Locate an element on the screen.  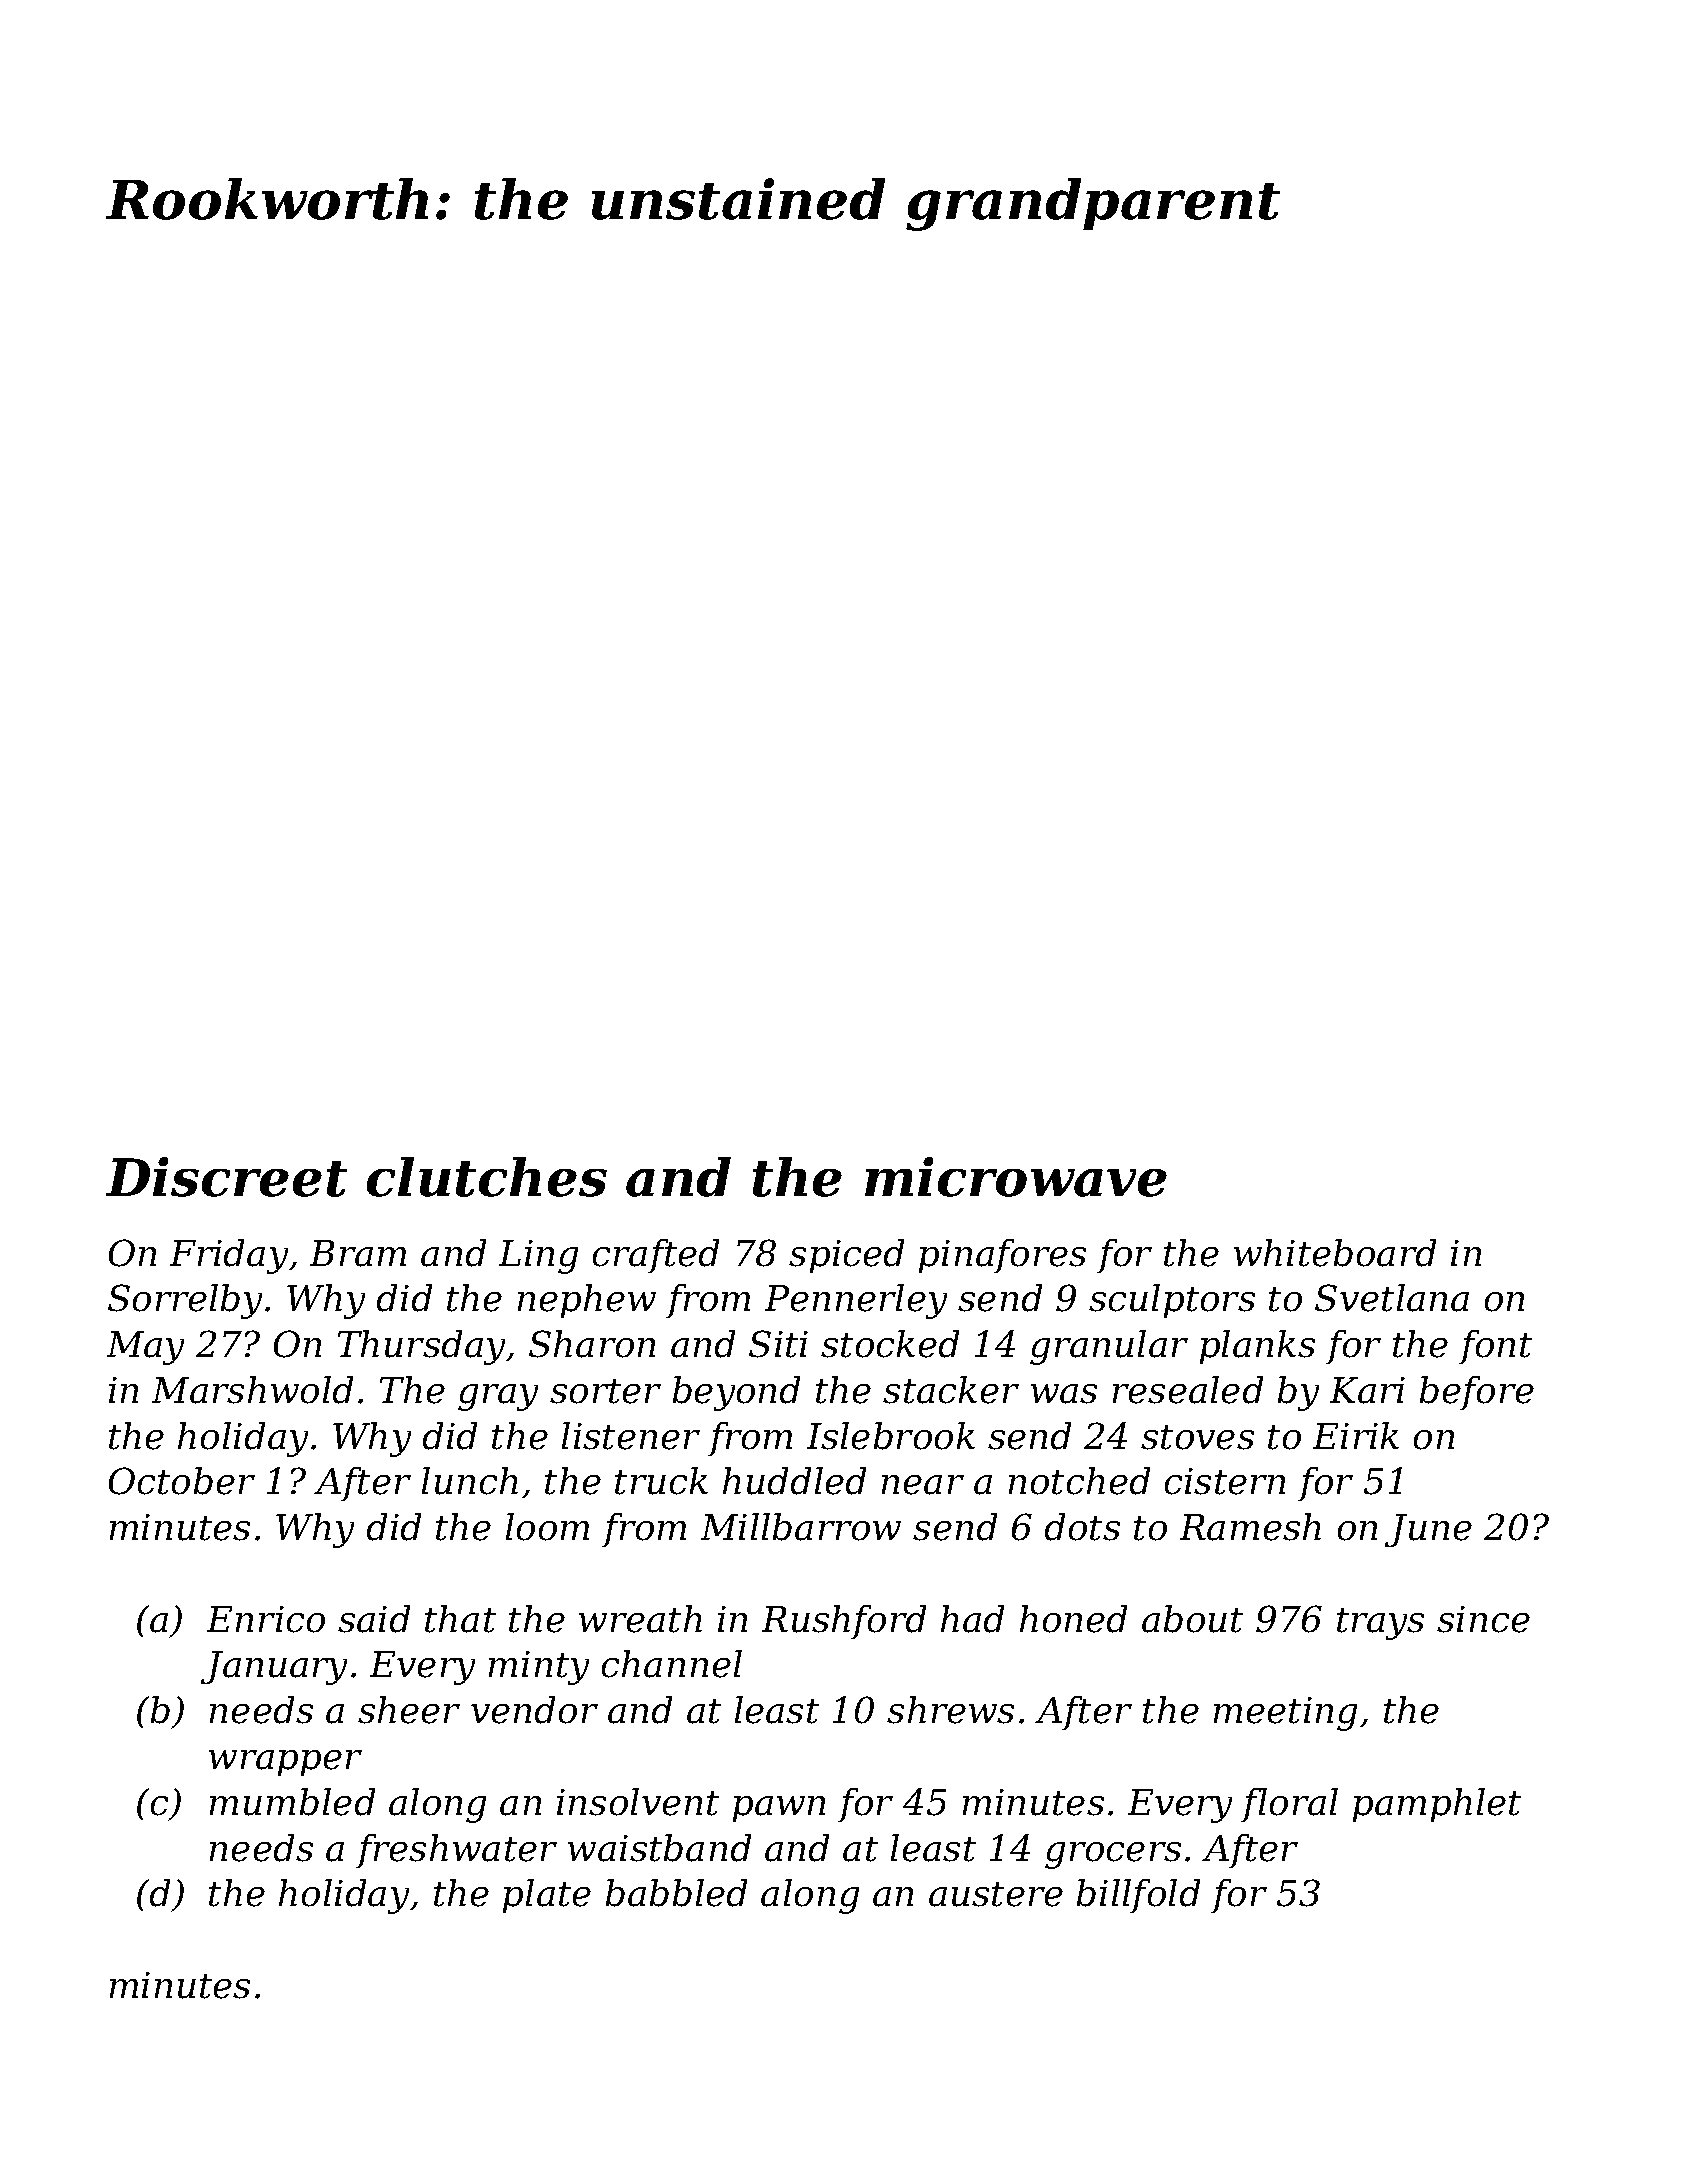
Pennerley is located at coordinates (856, 1301).
